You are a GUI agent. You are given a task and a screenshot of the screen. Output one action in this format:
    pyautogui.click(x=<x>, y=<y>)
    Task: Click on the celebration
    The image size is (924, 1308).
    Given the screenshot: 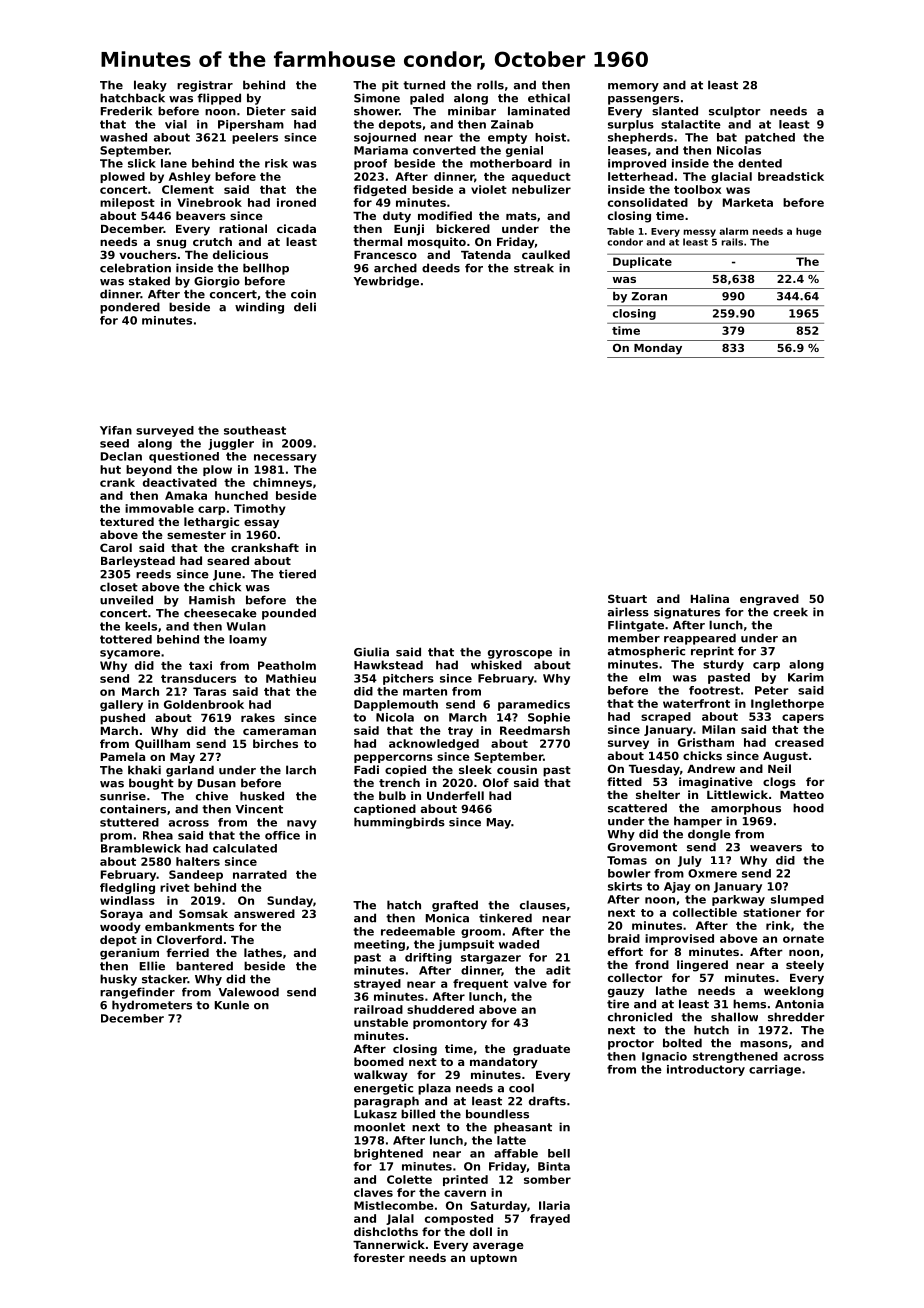 What is the action you would take?
    pyautogui.click(x=135, y=268)
